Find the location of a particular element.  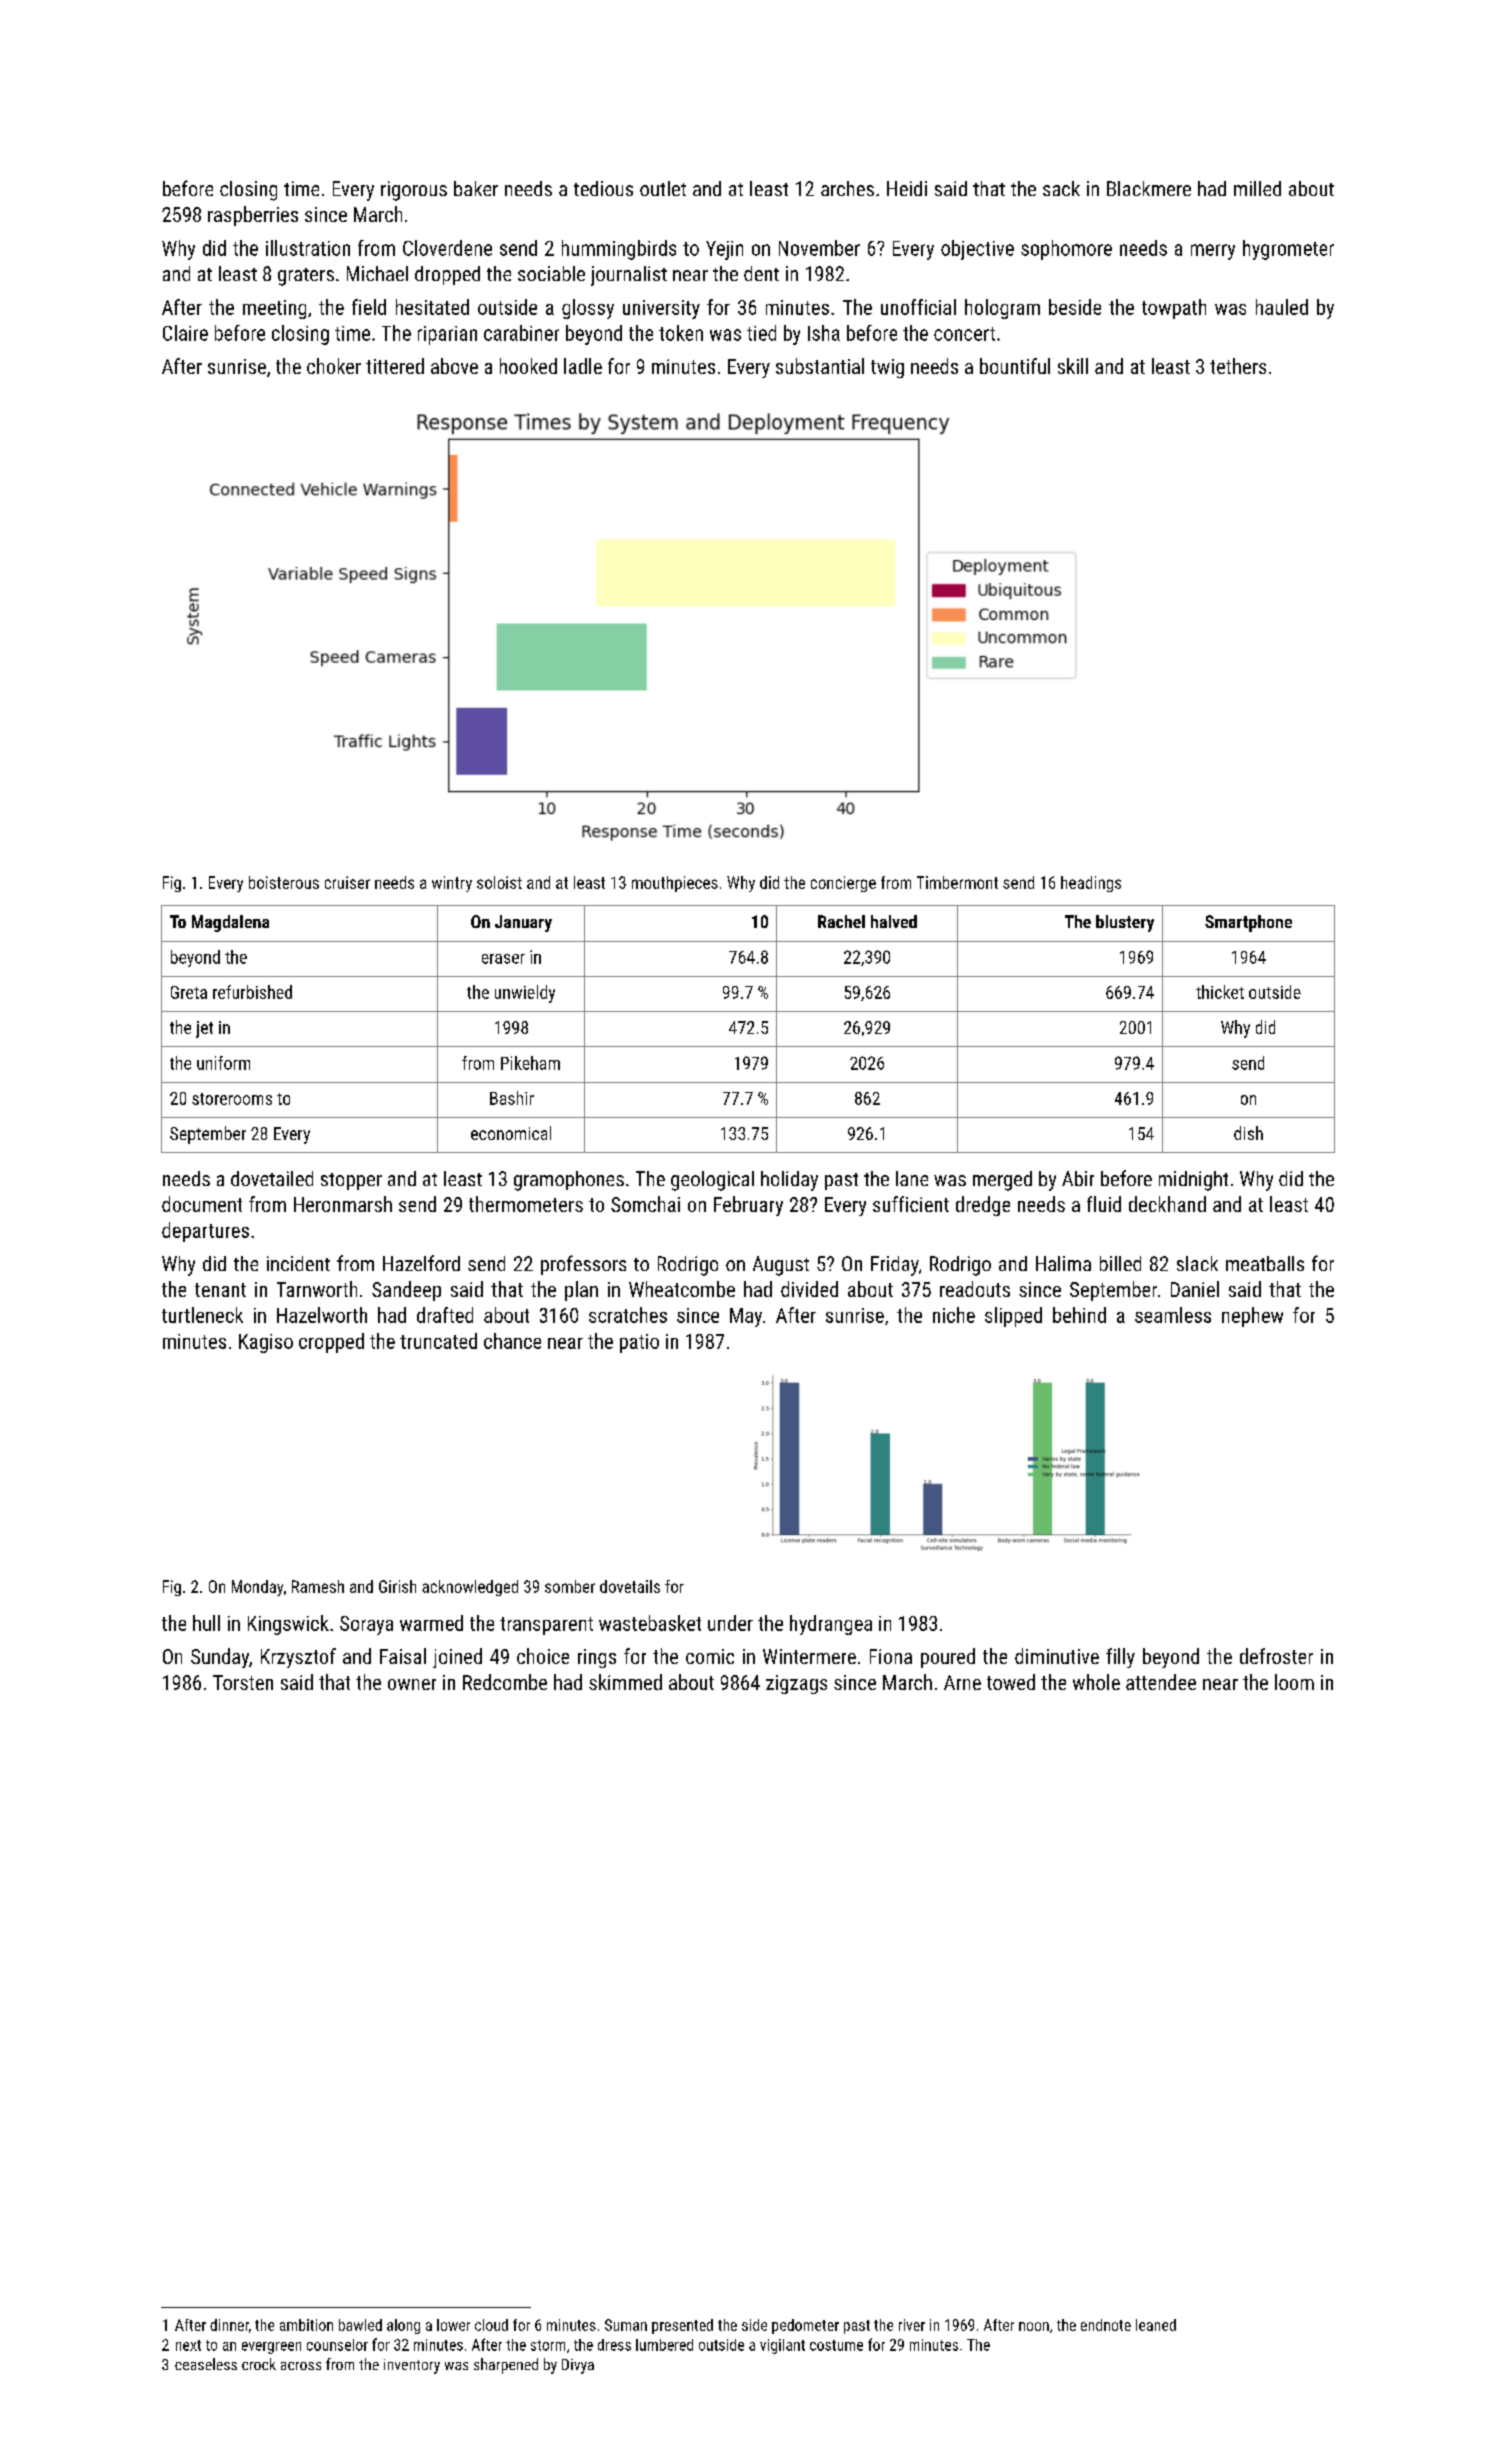

zigzags is located at coordinates (796, 1684).
